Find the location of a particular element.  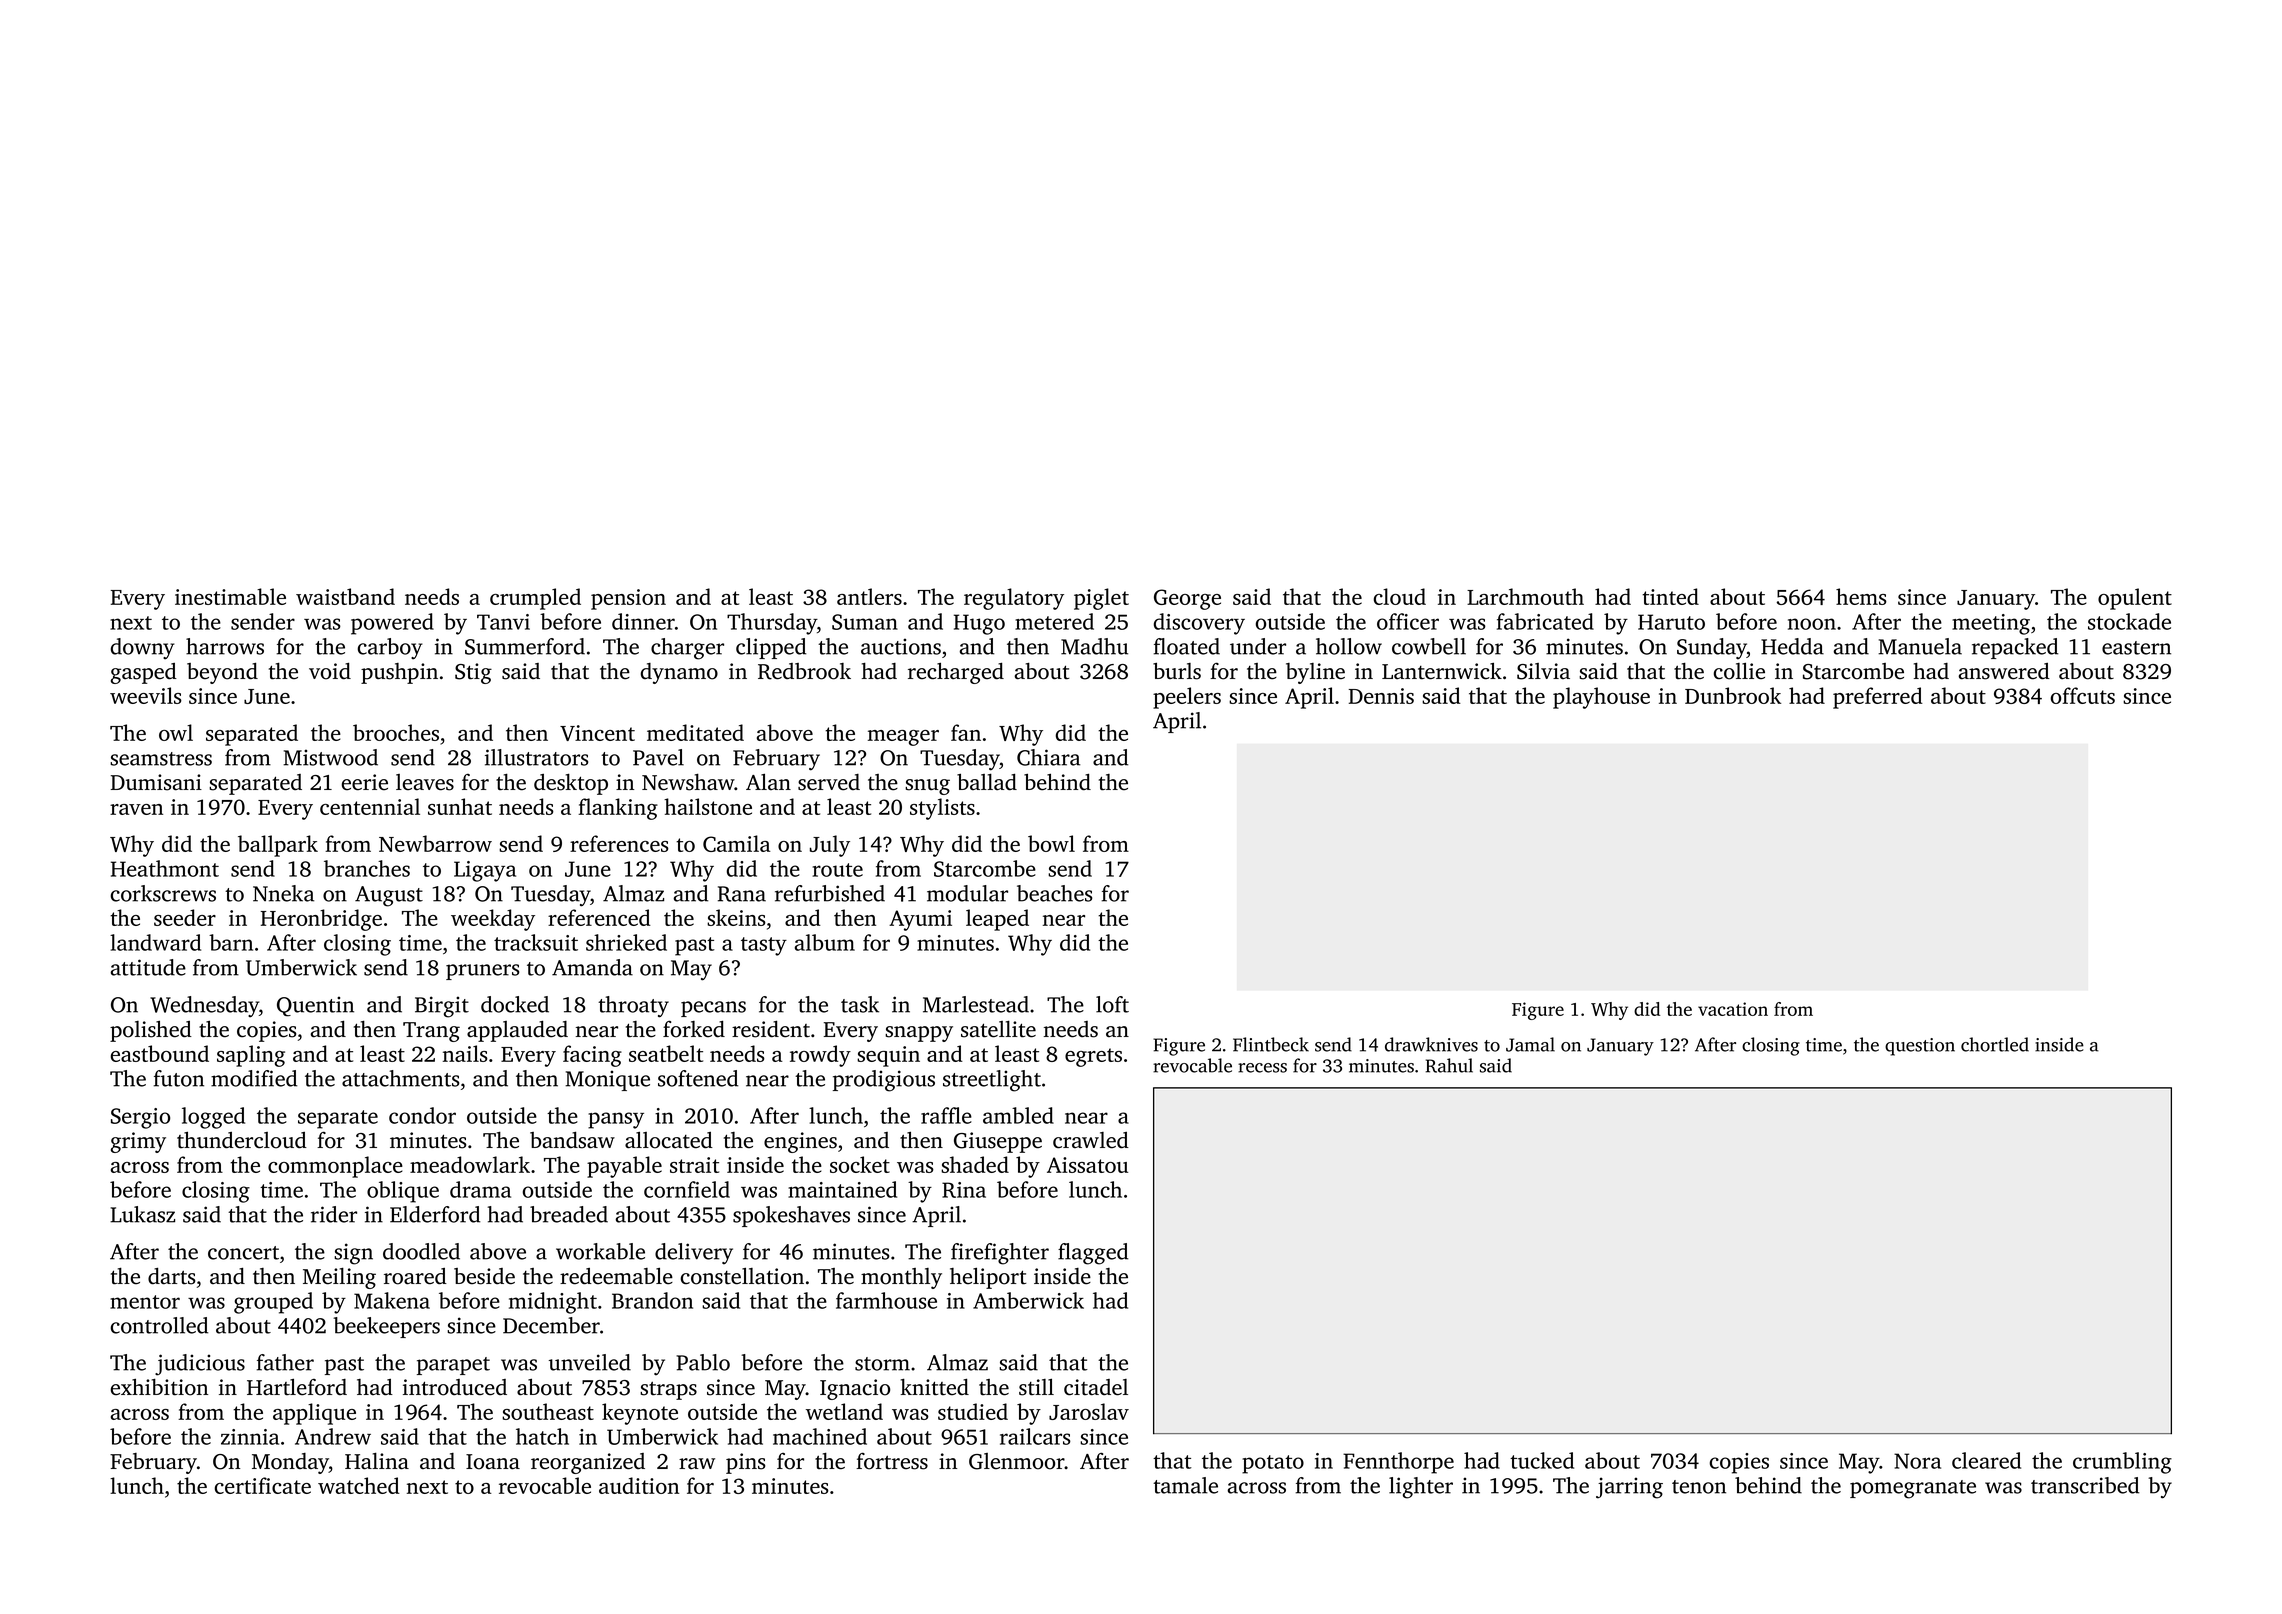

crumbling is located at coordinates (2122, 1463).
